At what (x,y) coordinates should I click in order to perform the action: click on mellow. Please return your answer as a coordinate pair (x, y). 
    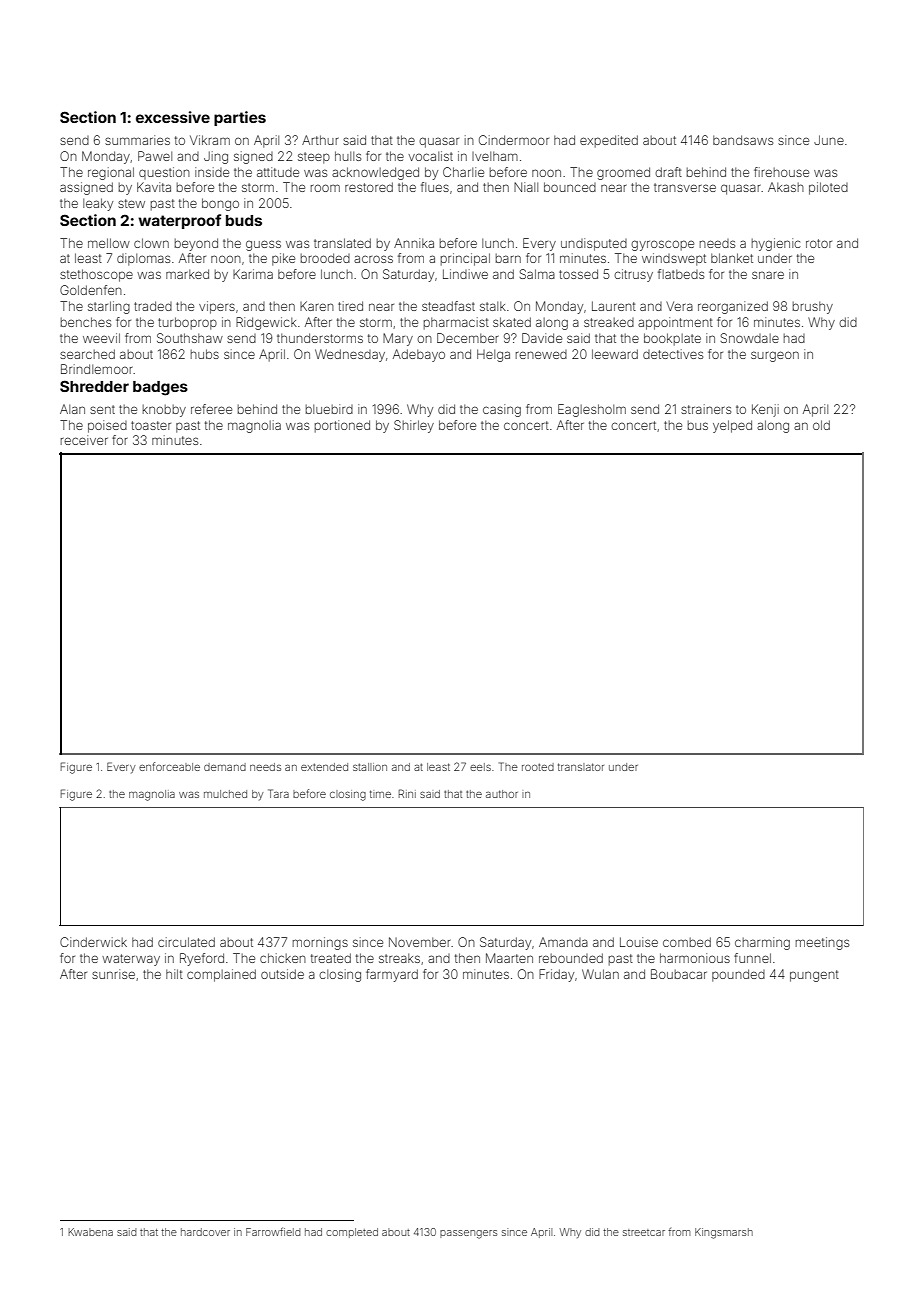
    Looking at the image, I should click on (109, 243).
